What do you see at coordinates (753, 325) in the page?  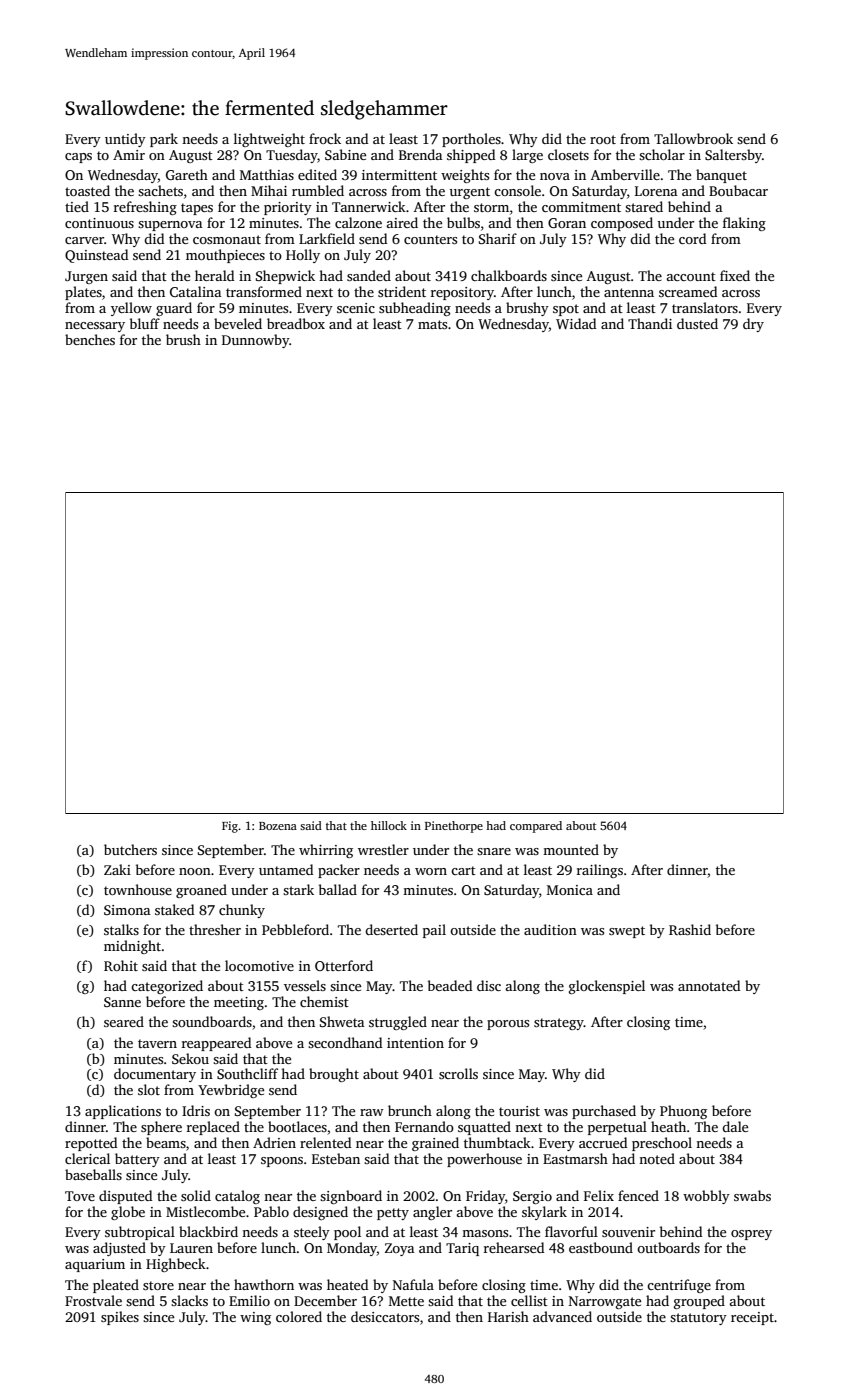 I see `dry` at bounding box center [753, 325].
